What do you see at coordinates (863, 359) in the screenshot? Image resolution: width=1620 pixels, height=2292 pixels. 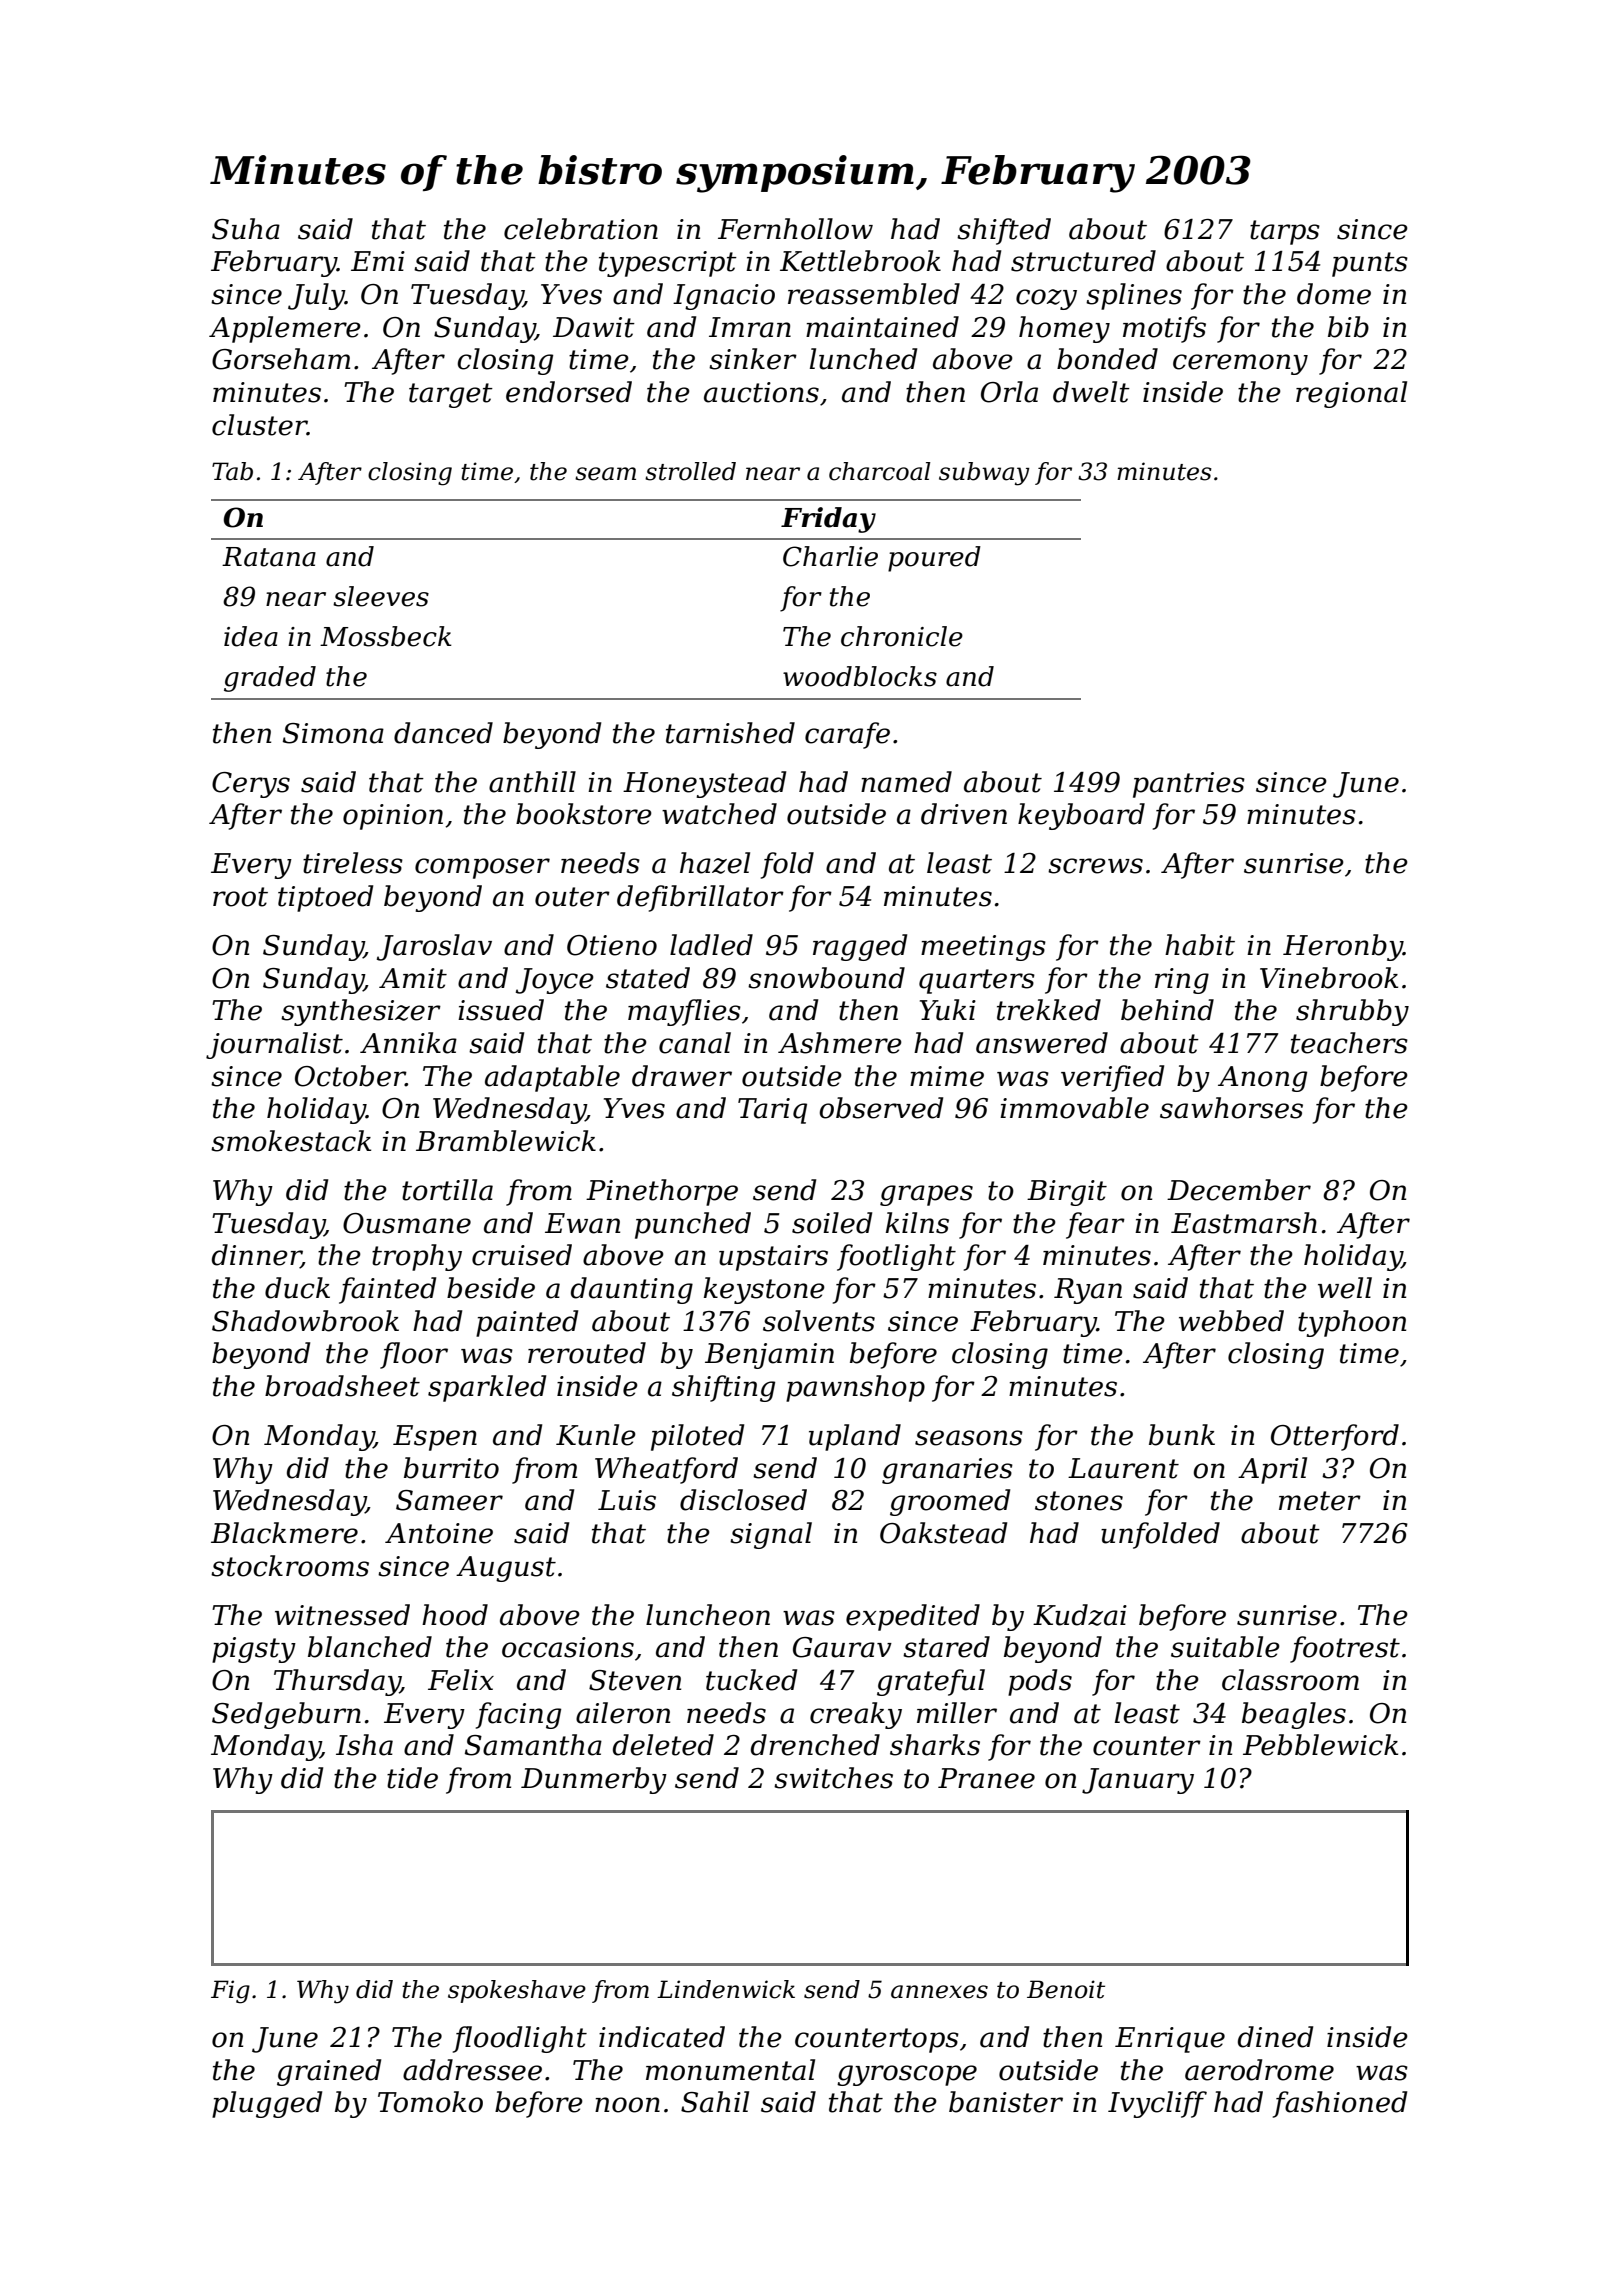 I see `lunched` at bounding box center [863, 359].
